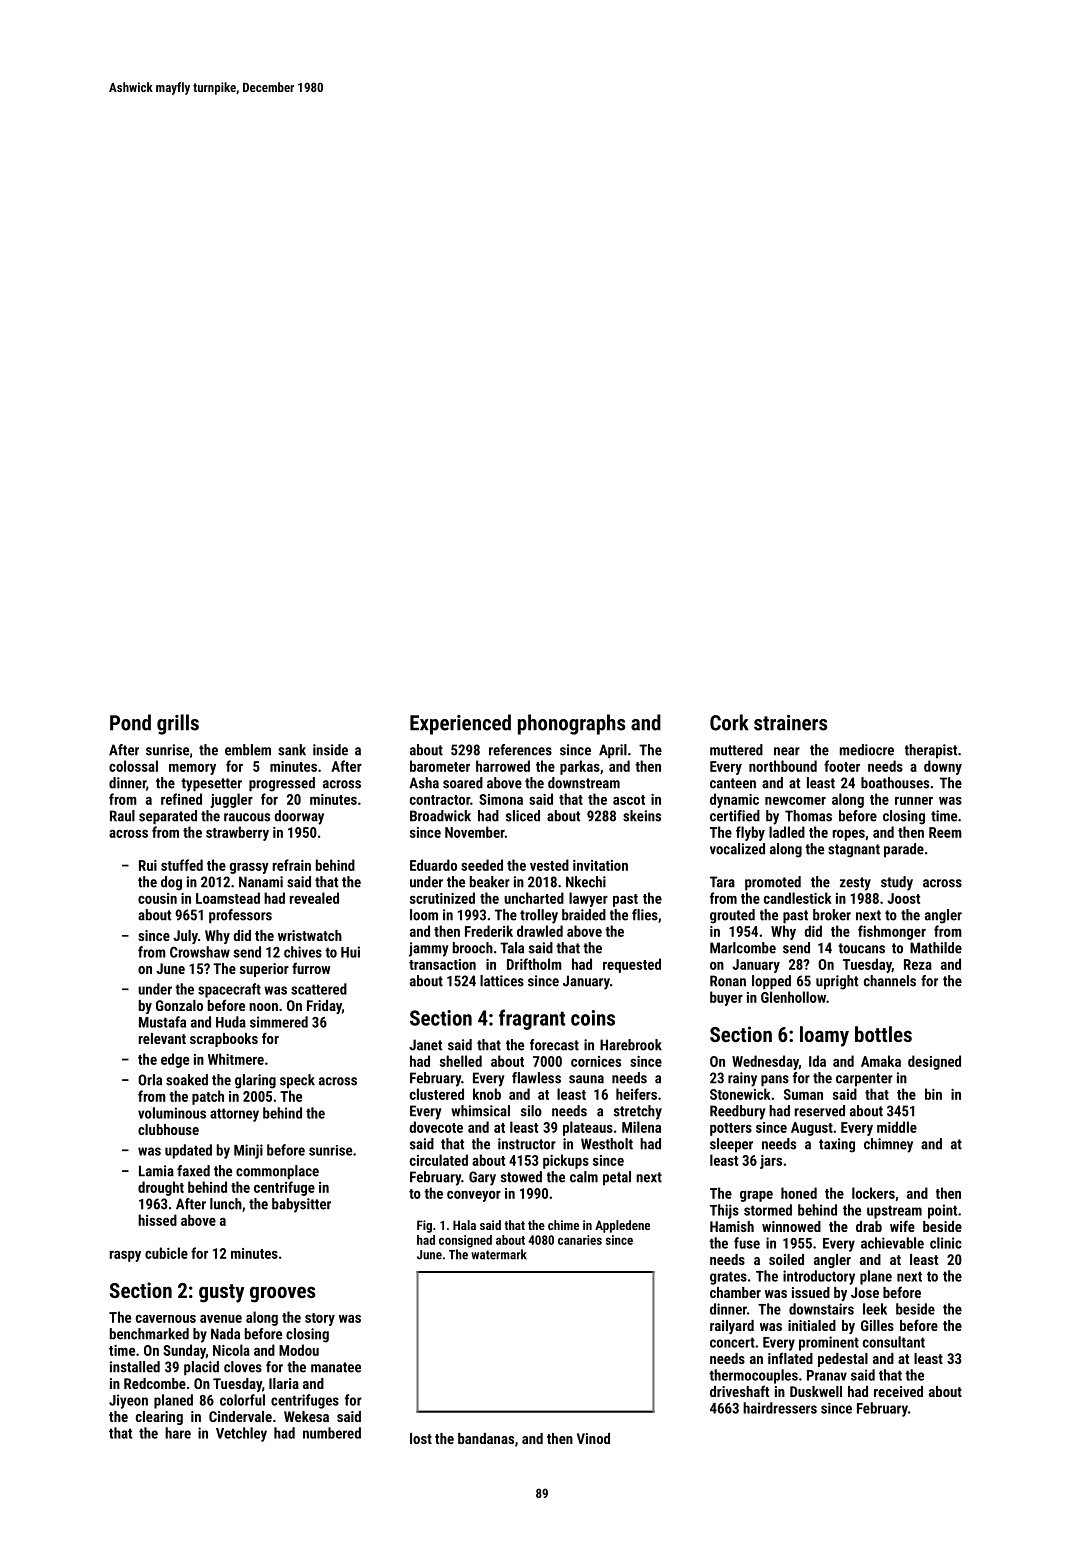  I want to click on received, so click(898, 1391).
